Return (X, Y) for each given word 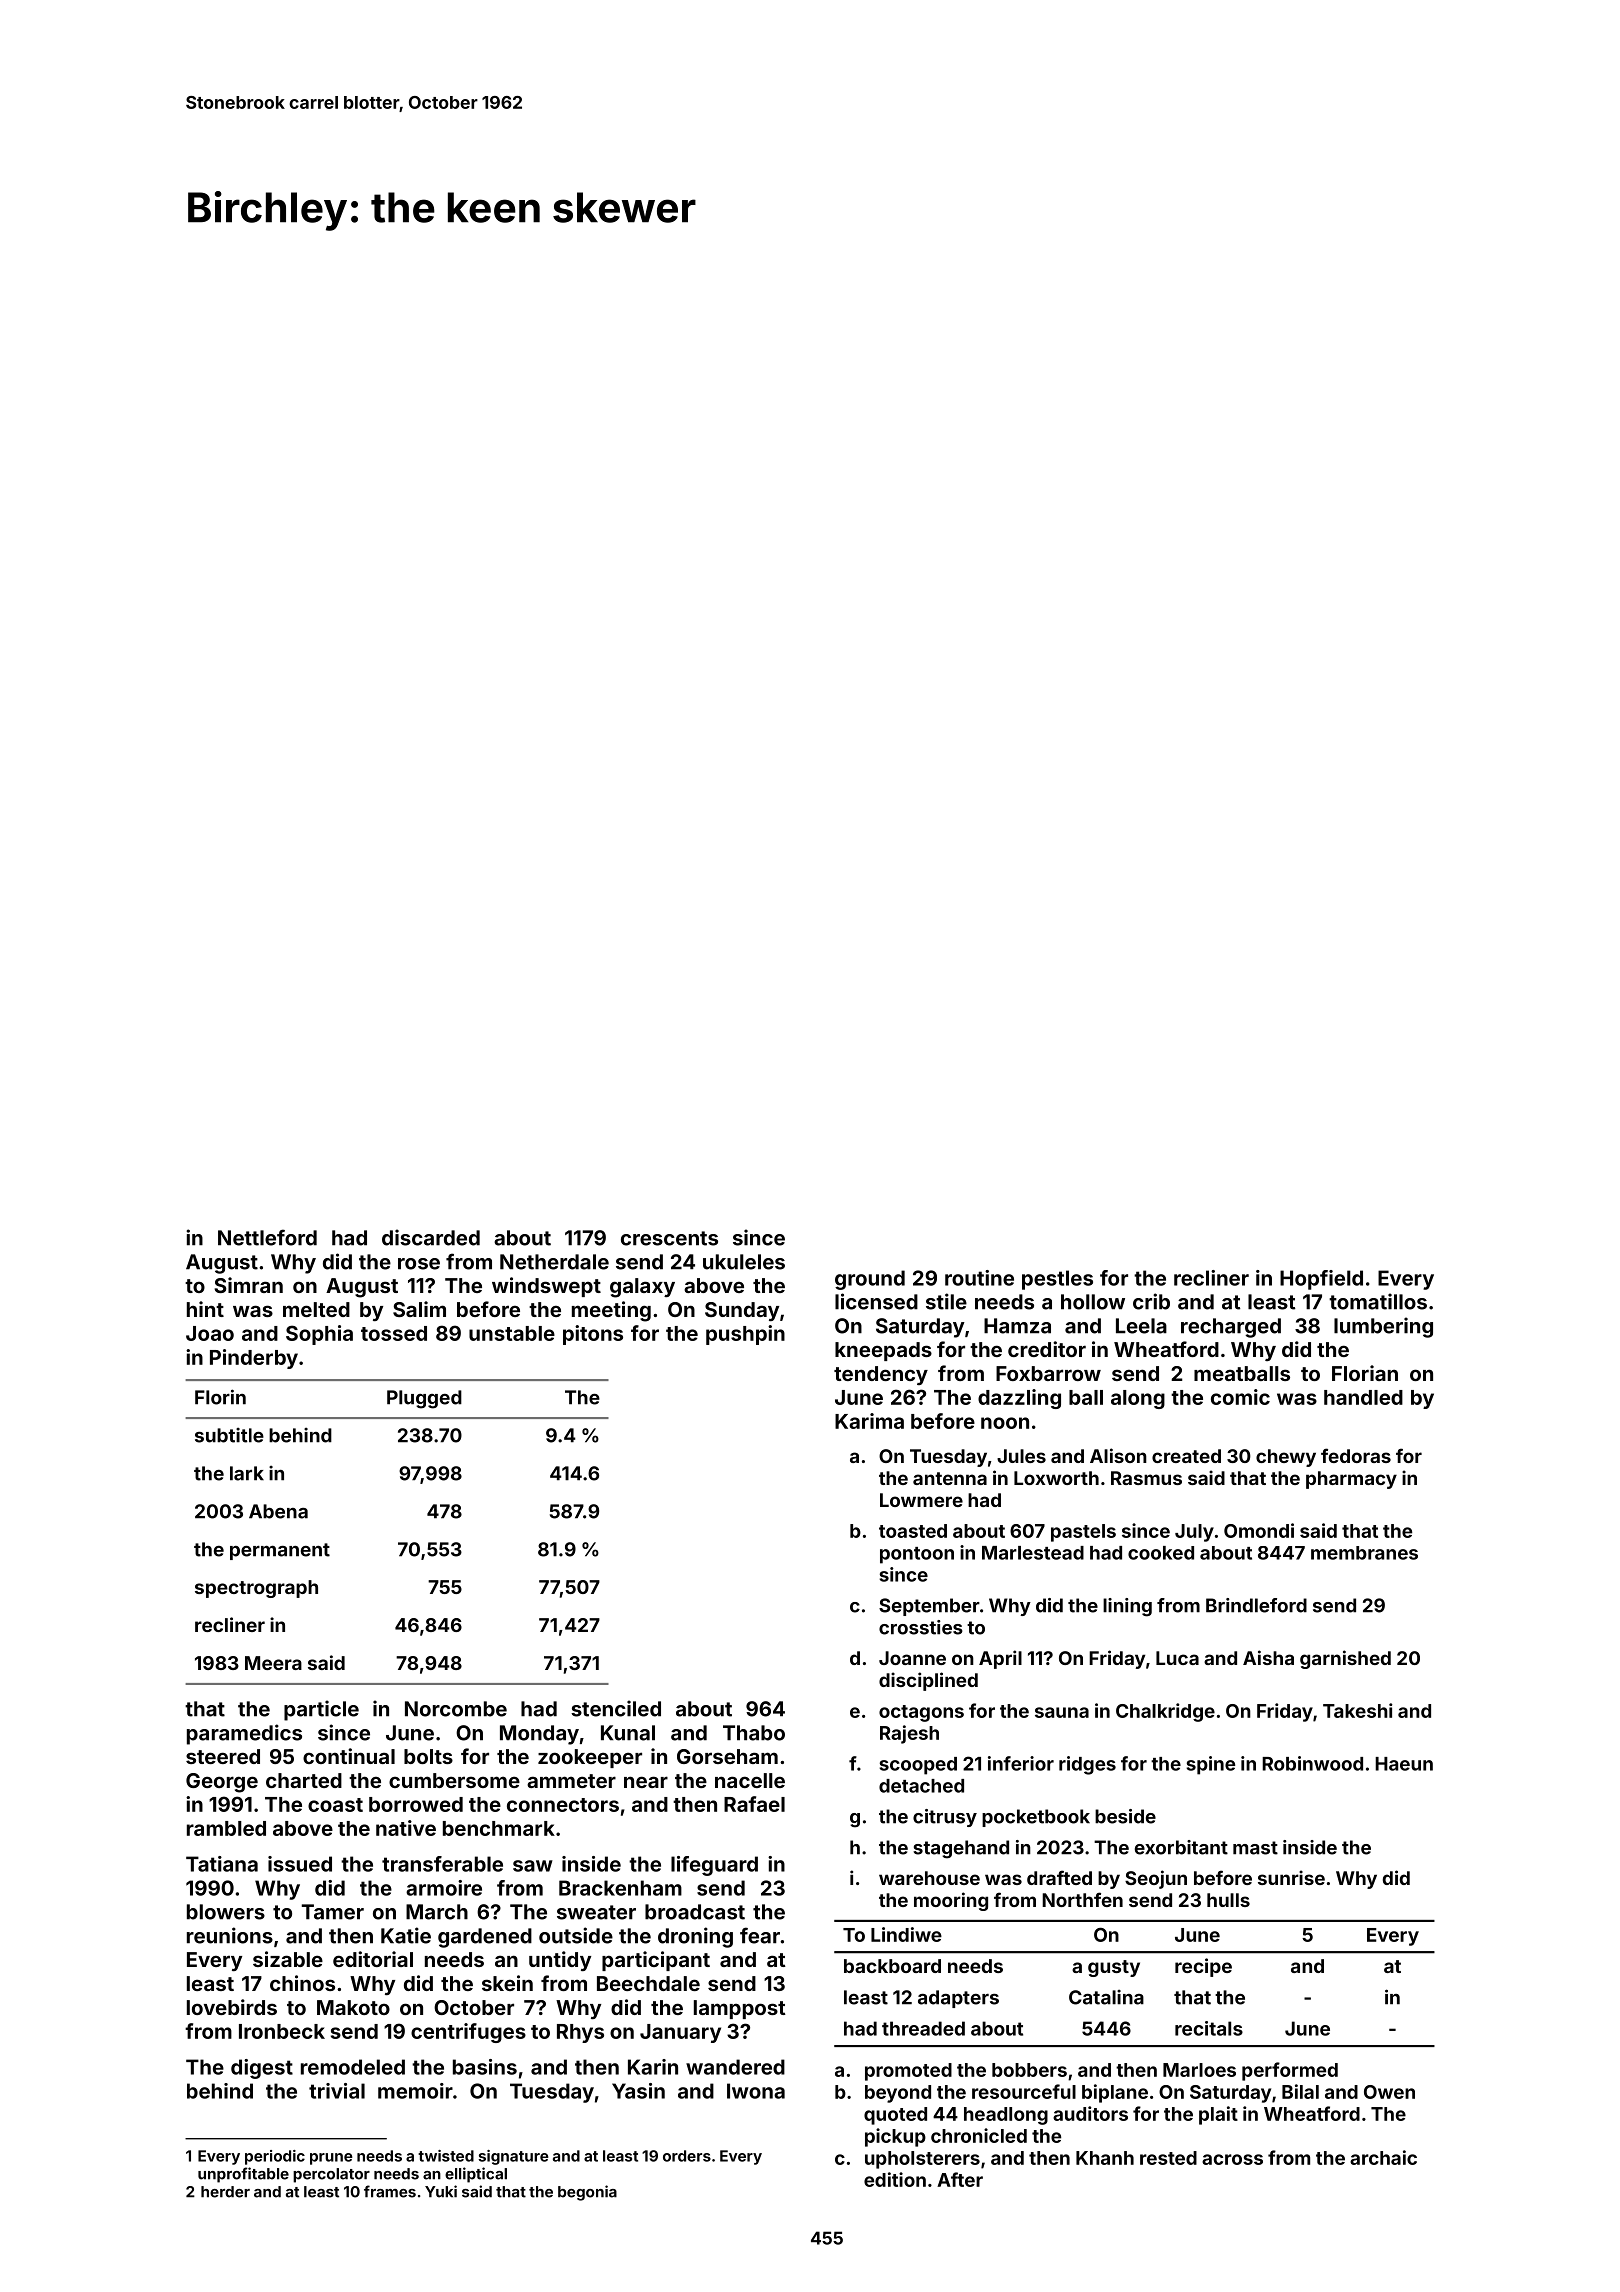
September (929, 1607)
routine (979, 1278)
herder (225, 2192)
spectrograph (256, 1589)
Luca (1177, 1658)
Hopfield (1321, 1280)
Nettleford (267, 1237)
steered (223, 1756)
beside (1125, 1816)
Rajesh (909, 1734)
